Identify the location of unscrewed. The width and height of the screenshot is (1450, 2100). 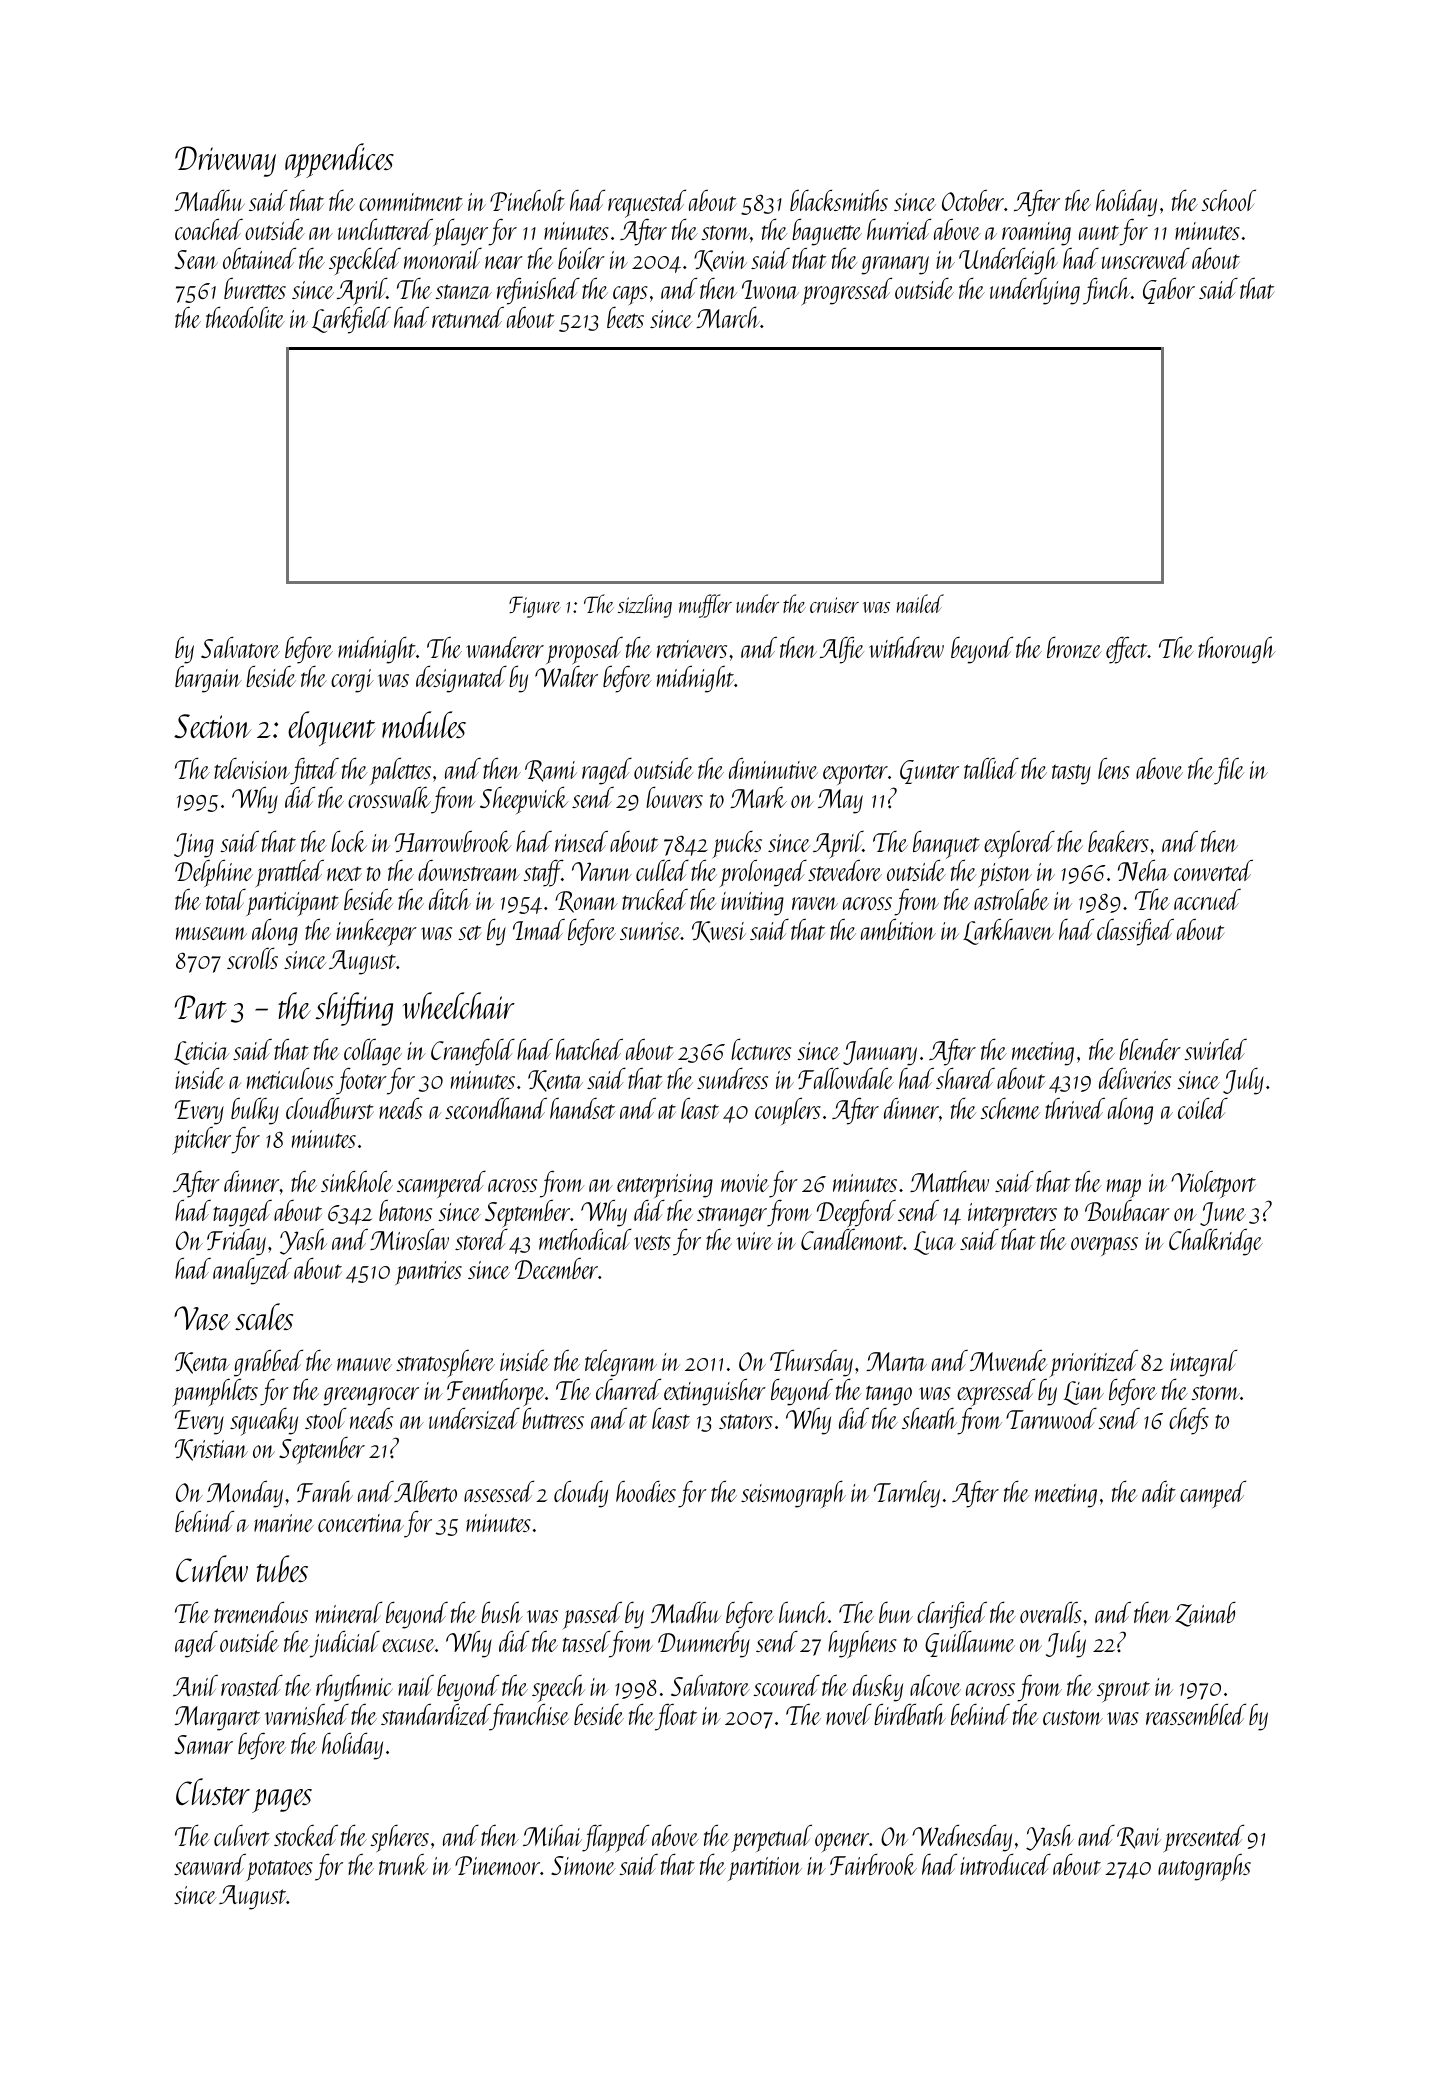
(1146, 258).
